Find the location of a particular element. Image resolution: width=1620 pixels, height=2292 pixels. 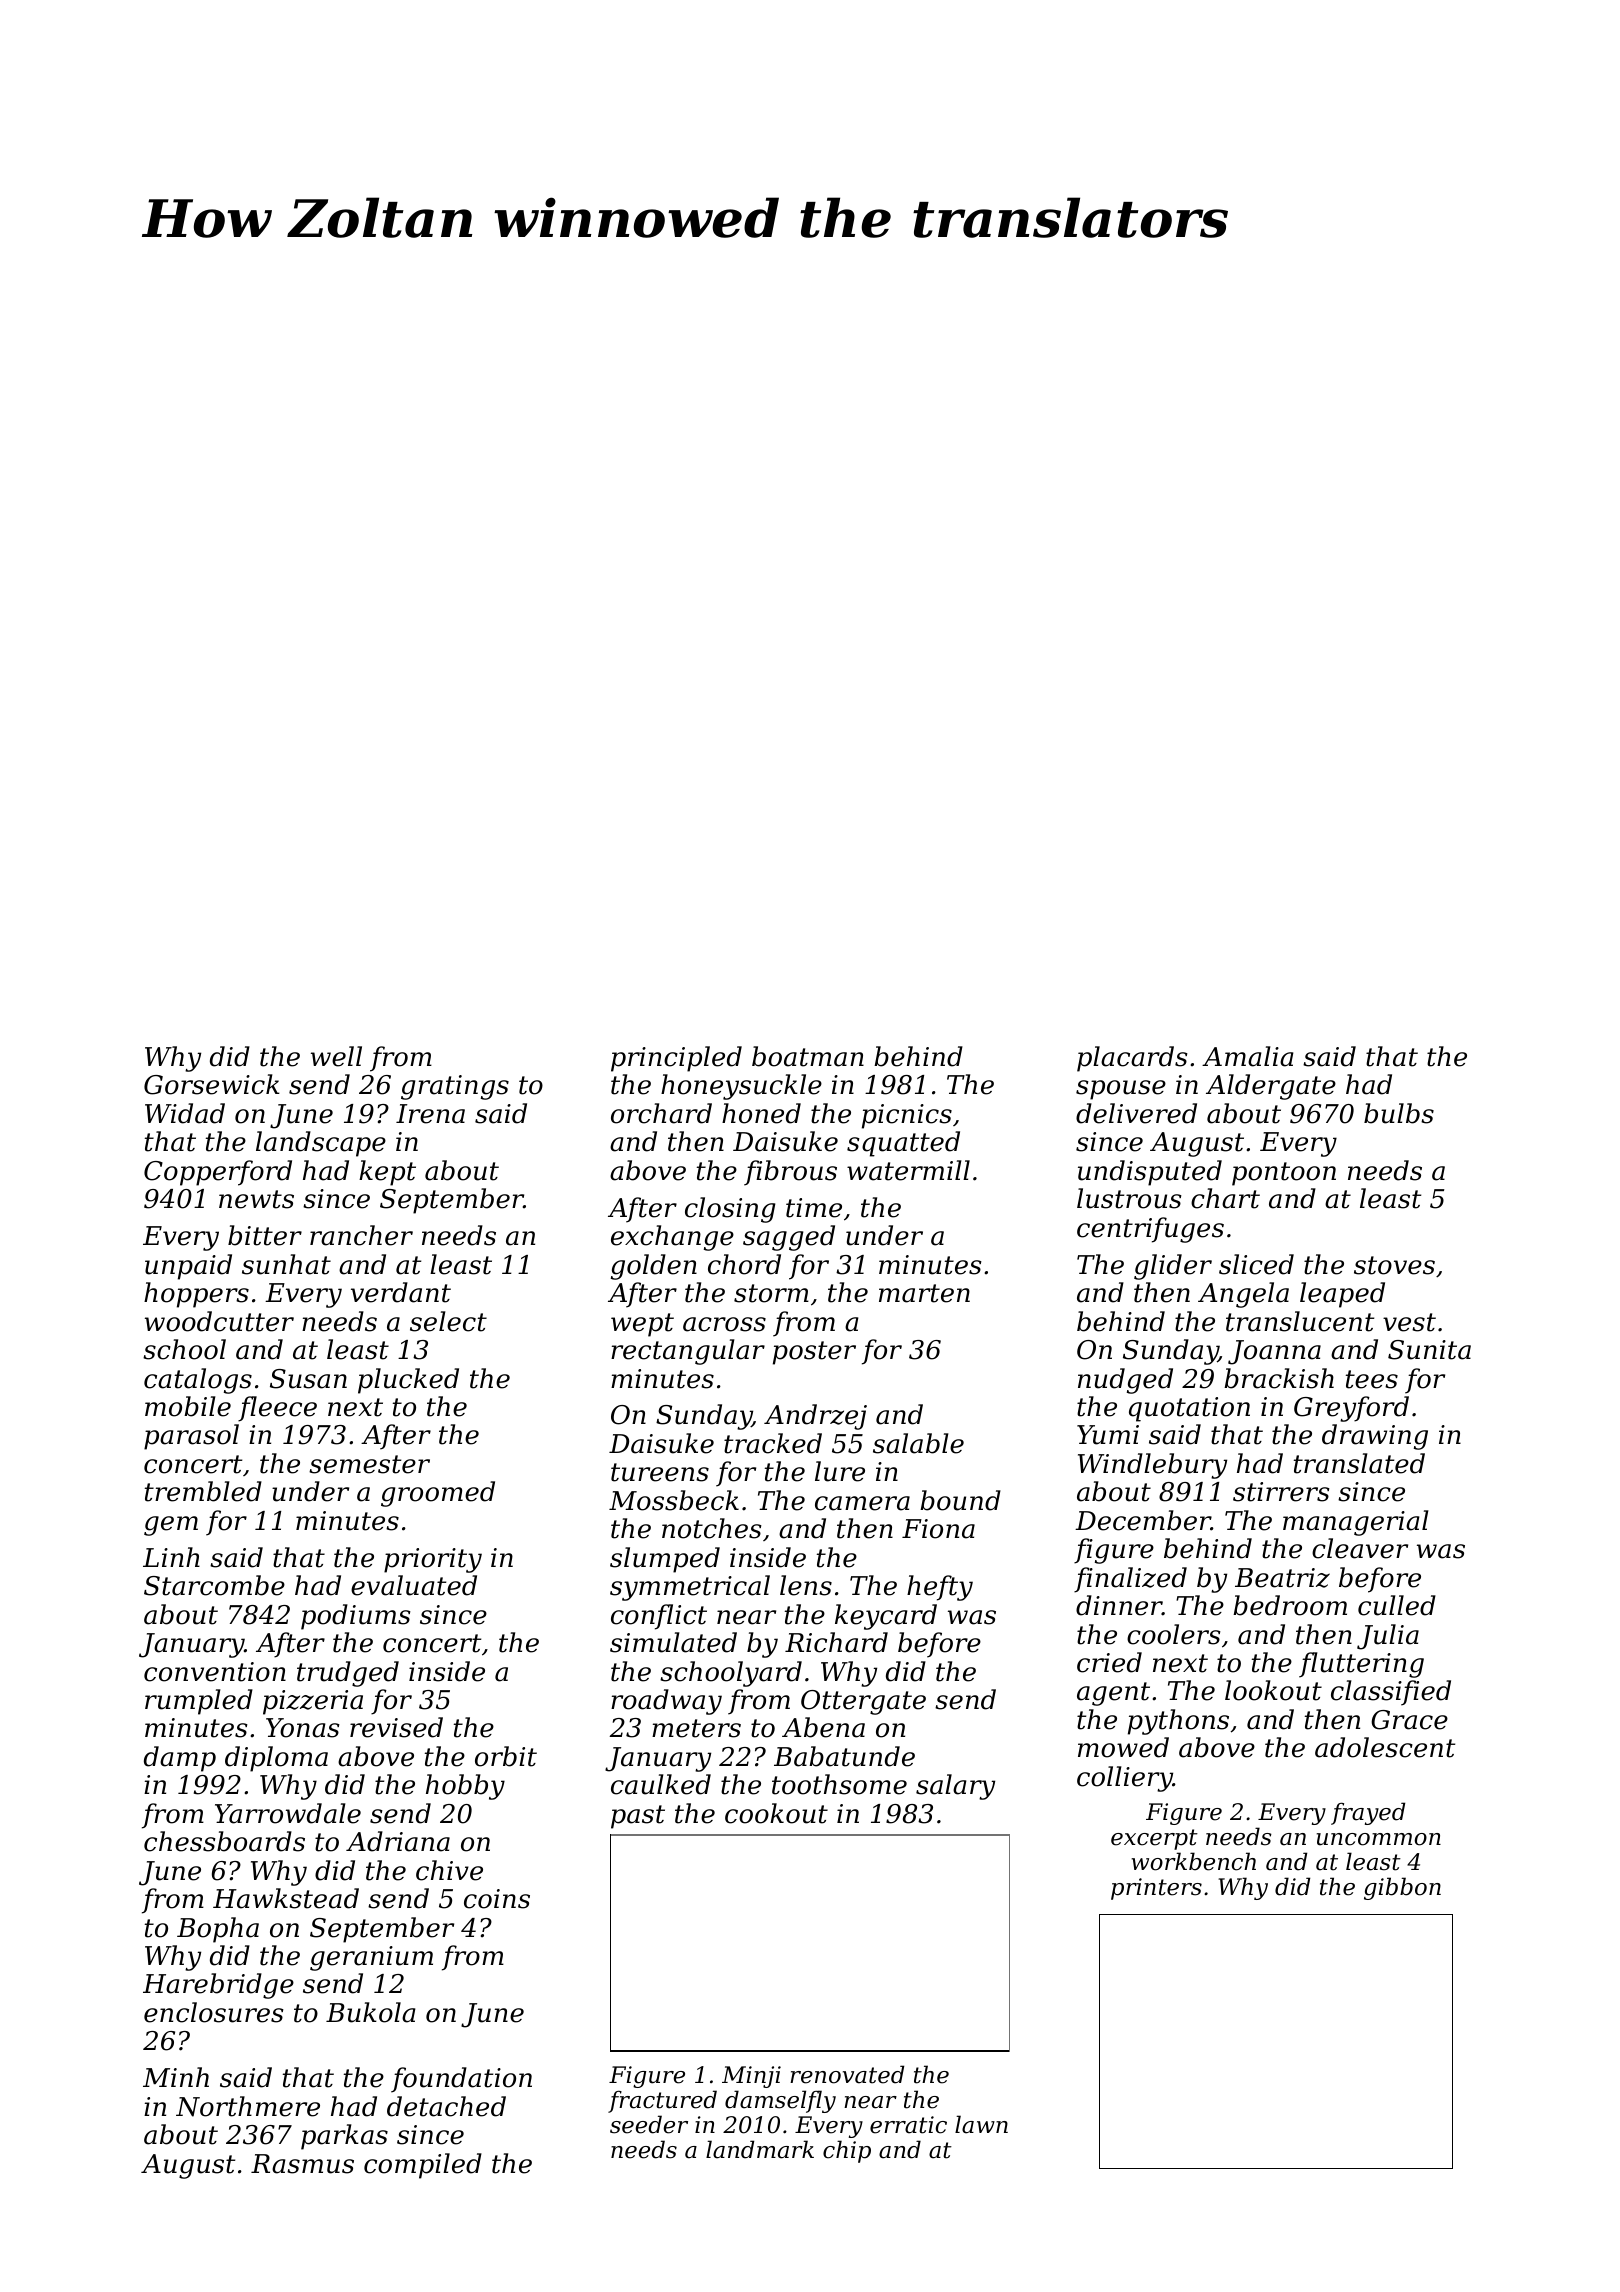

compiled is located at coordinates (423, 2166).
